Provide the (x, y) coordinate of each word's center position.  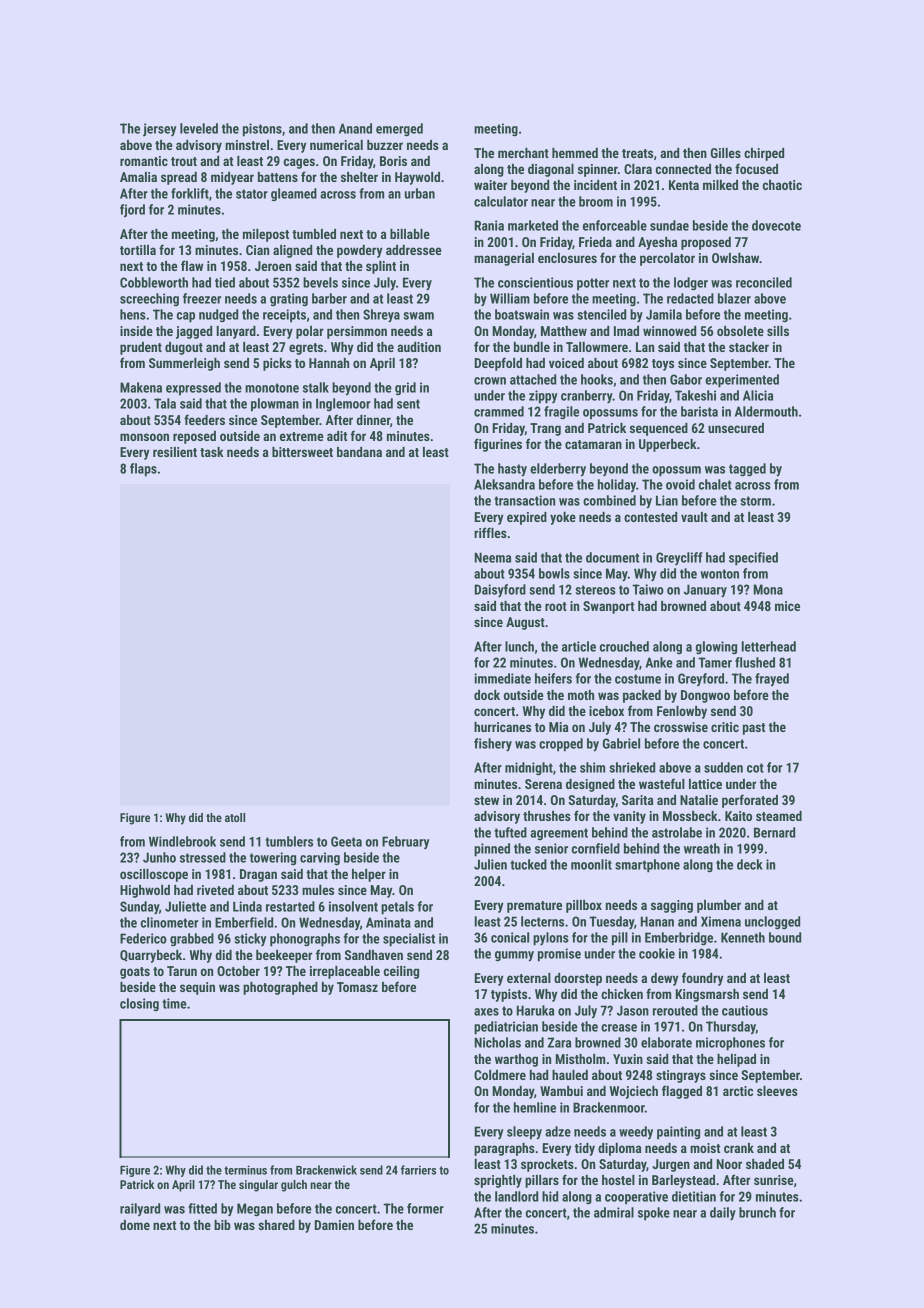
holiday (617, 485)
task (212, 452)
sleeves (777, 1091)
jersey (160, 129)
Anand (355, 128)
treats (637, 153)
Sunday (139, 907)
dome (135, 1225)
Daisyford (500, 590)
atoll (235, 817)
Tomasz (357, 987)
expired (527, 518)
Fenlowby (682, 712)
